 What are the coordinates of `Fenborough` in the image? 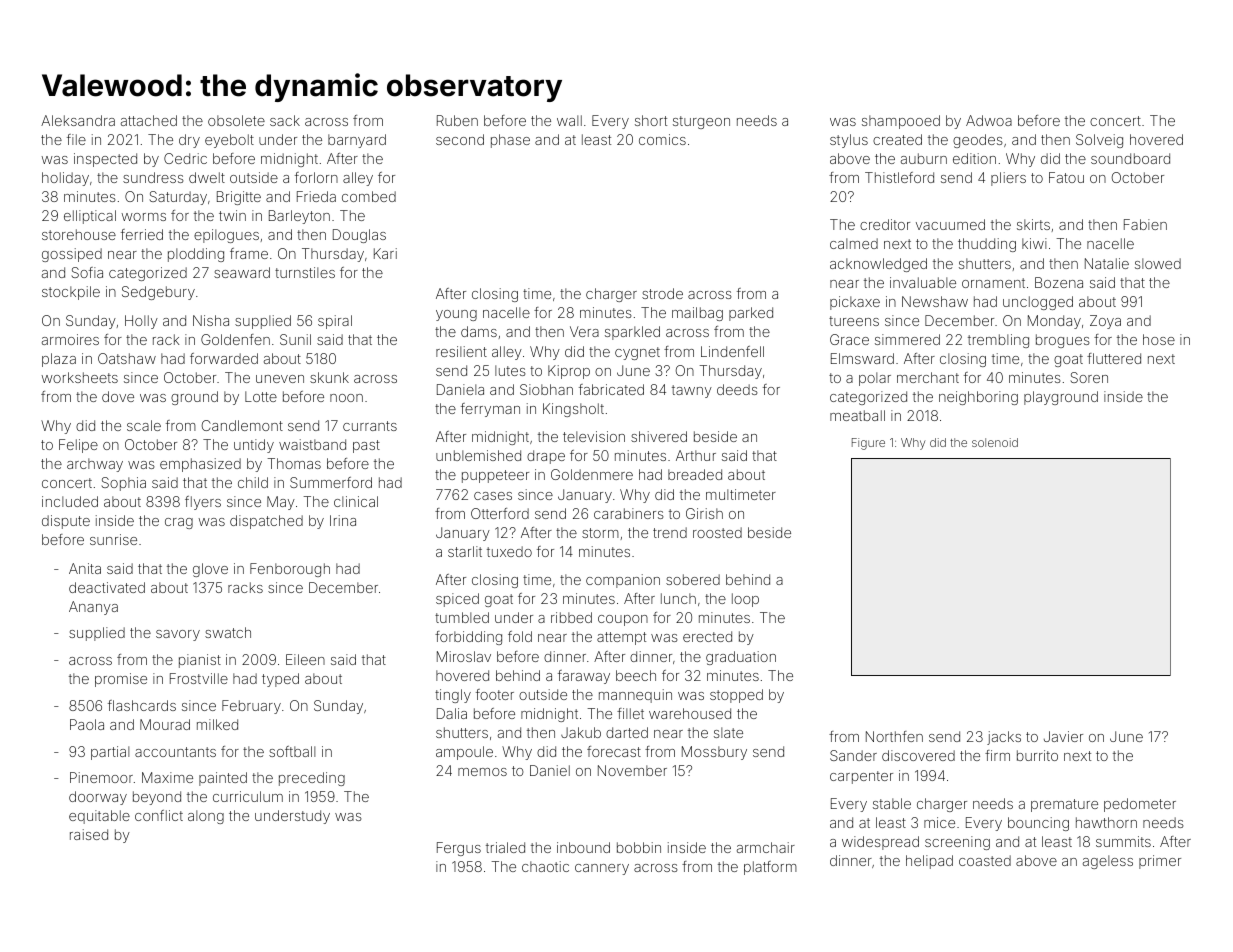 It's located at (290, 570).
